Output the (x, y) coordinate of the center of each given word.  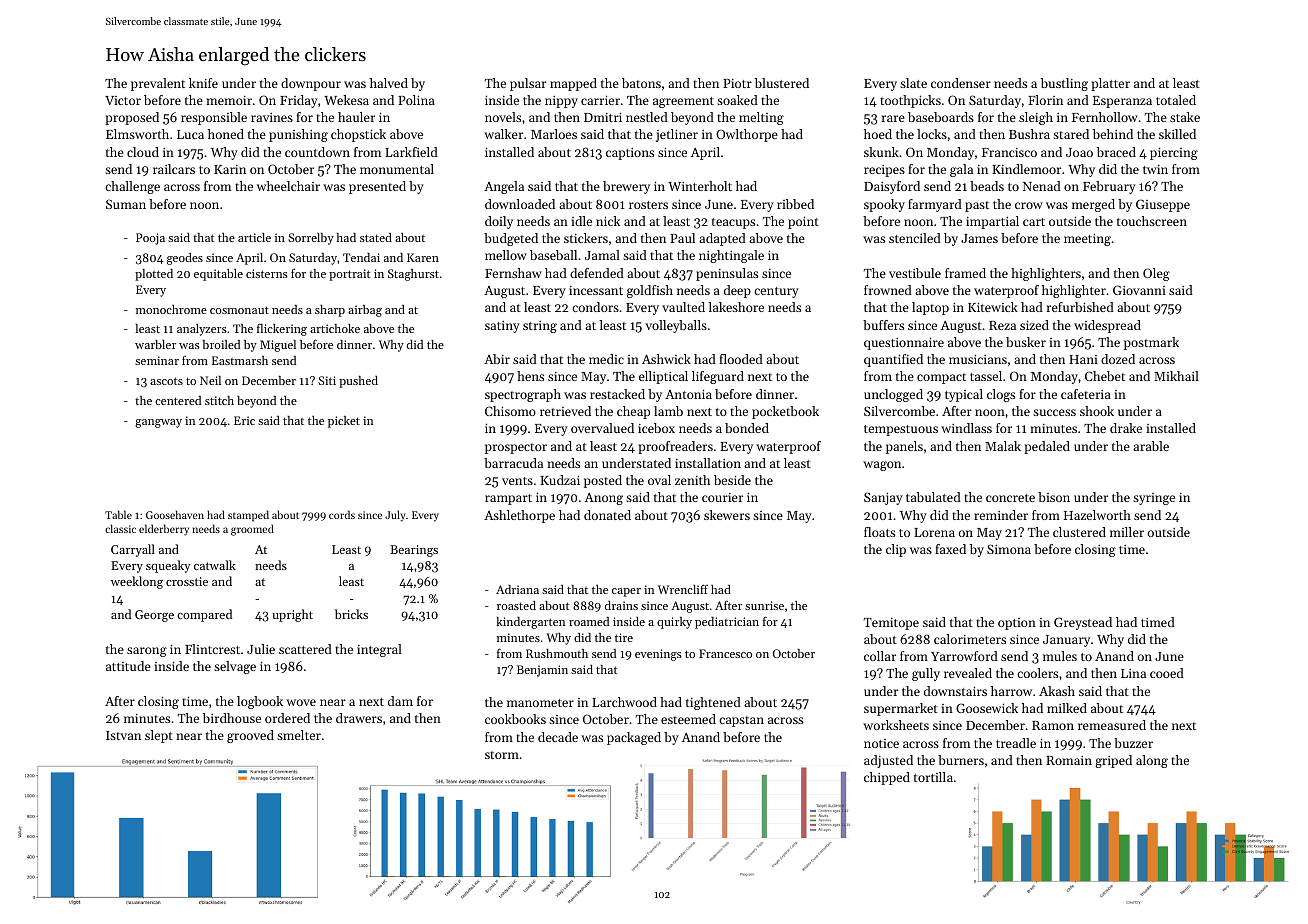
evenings (658, 655)
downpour (311, 84)
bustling (1064, 84)
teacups (733, 223)
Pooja (150, 239)
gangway (158, 423)
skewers (727, 515)
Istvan (123, 735)
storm (502, 755)
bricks (351, 614)
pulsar (528, 84)
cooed (1167, 673)
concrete (1010, 498)
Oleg (1156, 274)
